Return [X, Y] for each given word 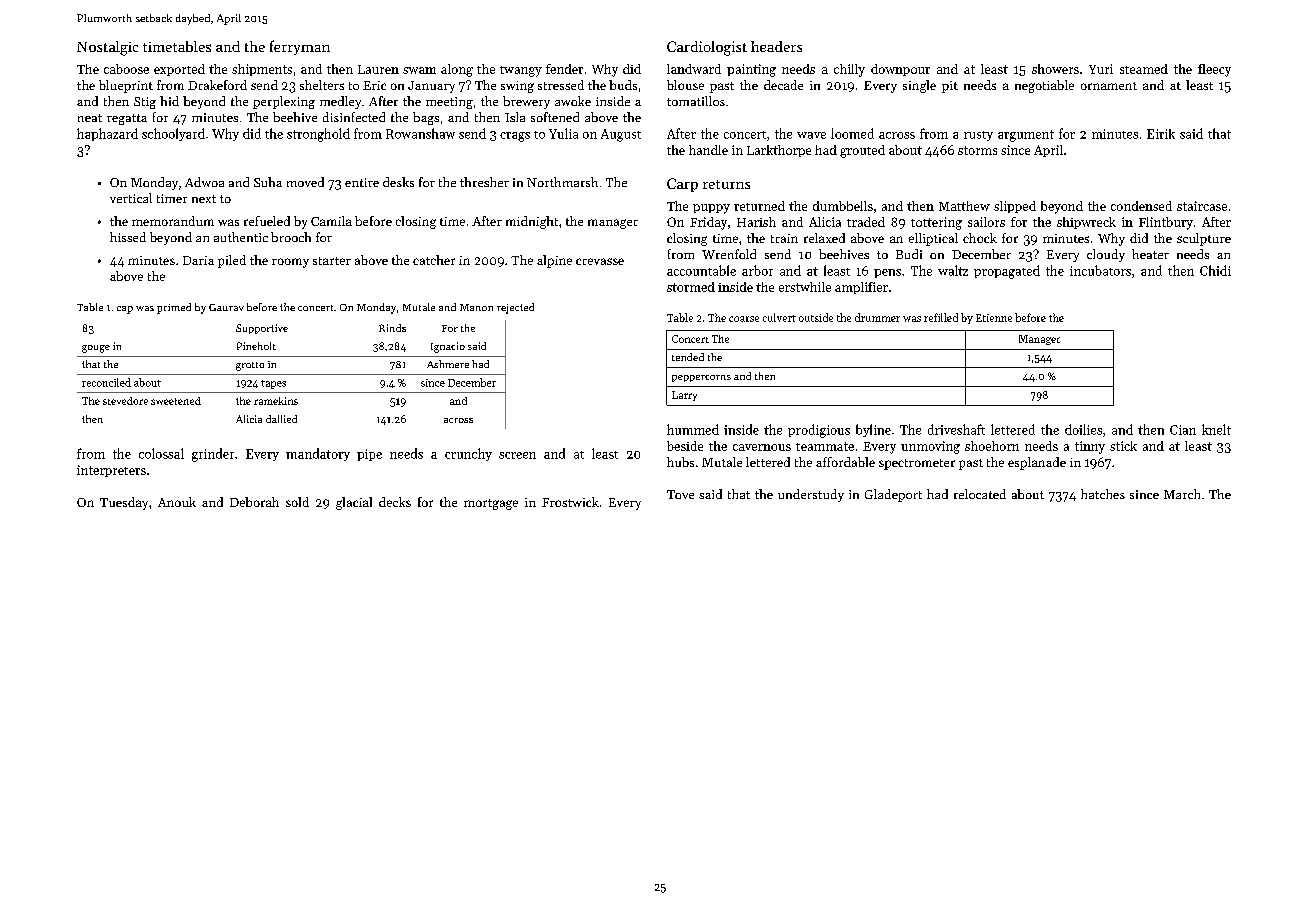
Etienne [994, 318]
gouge [96, 349]
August [621, 135]
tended [688, 357]
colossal [161, 453]
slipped [1015, 207]
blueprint [126, 86]
